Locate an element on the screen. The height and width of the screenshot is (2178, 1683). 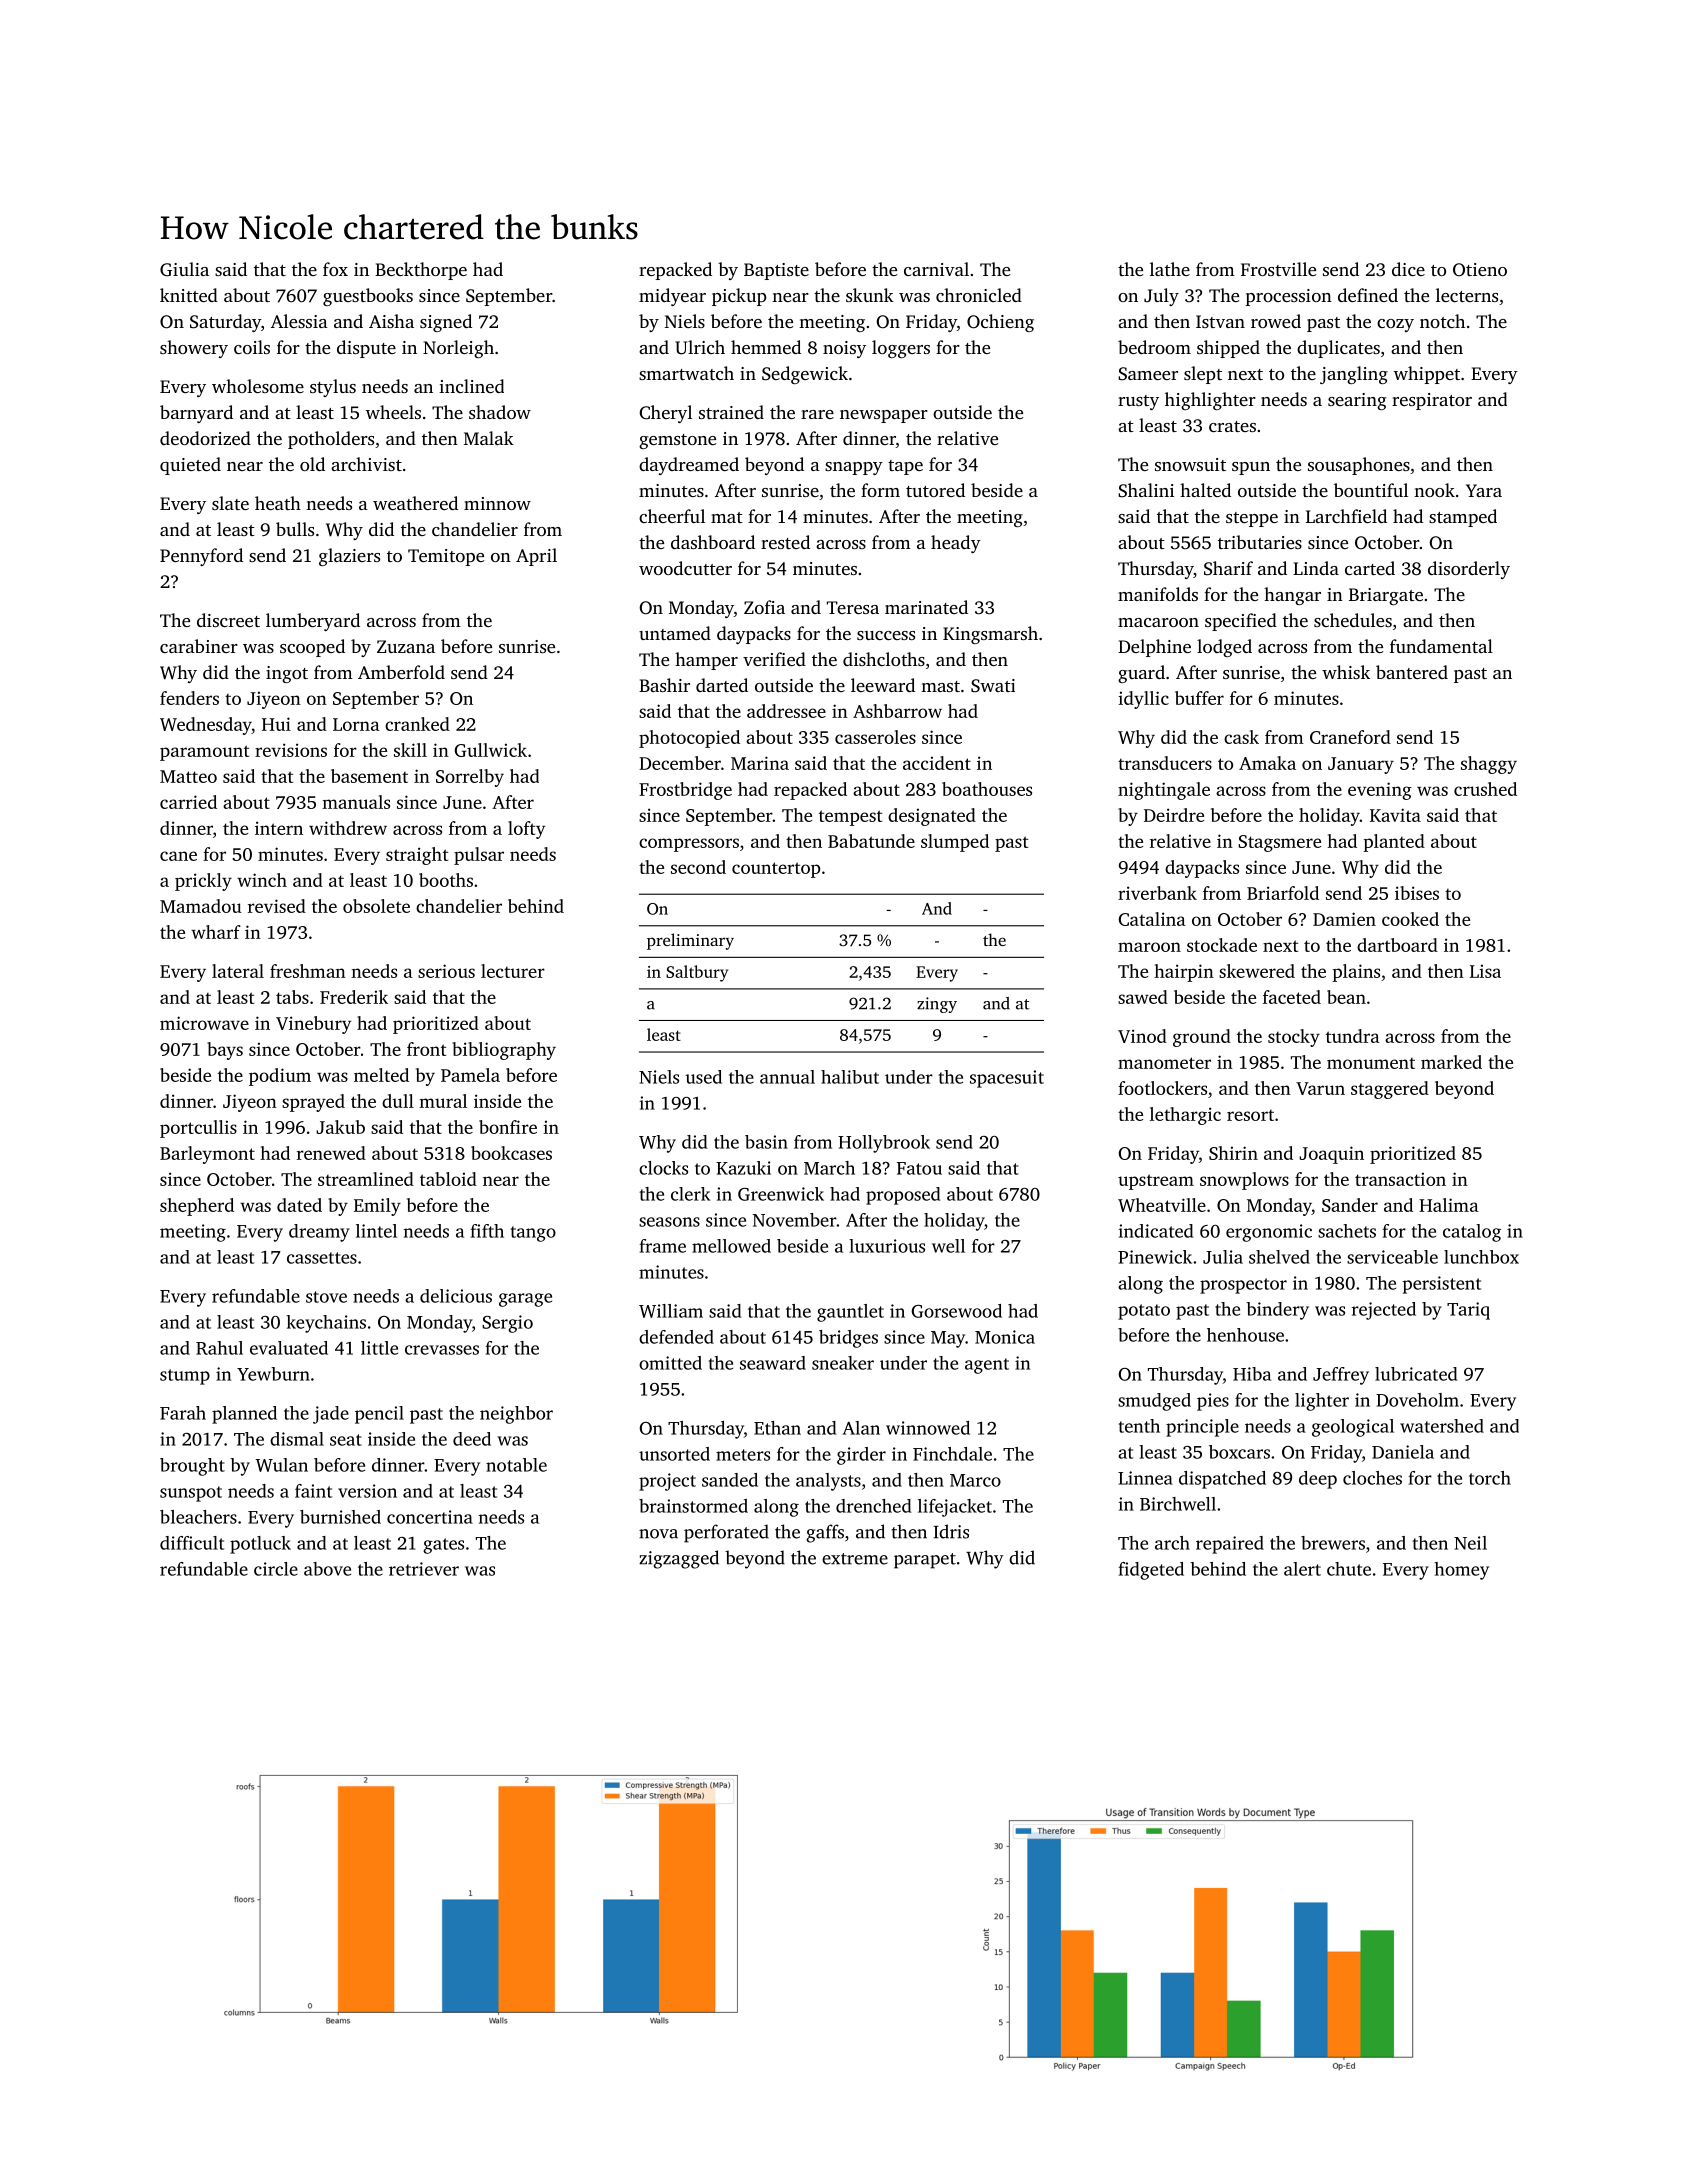
Baptiste is located at coordinates (776, 271).
